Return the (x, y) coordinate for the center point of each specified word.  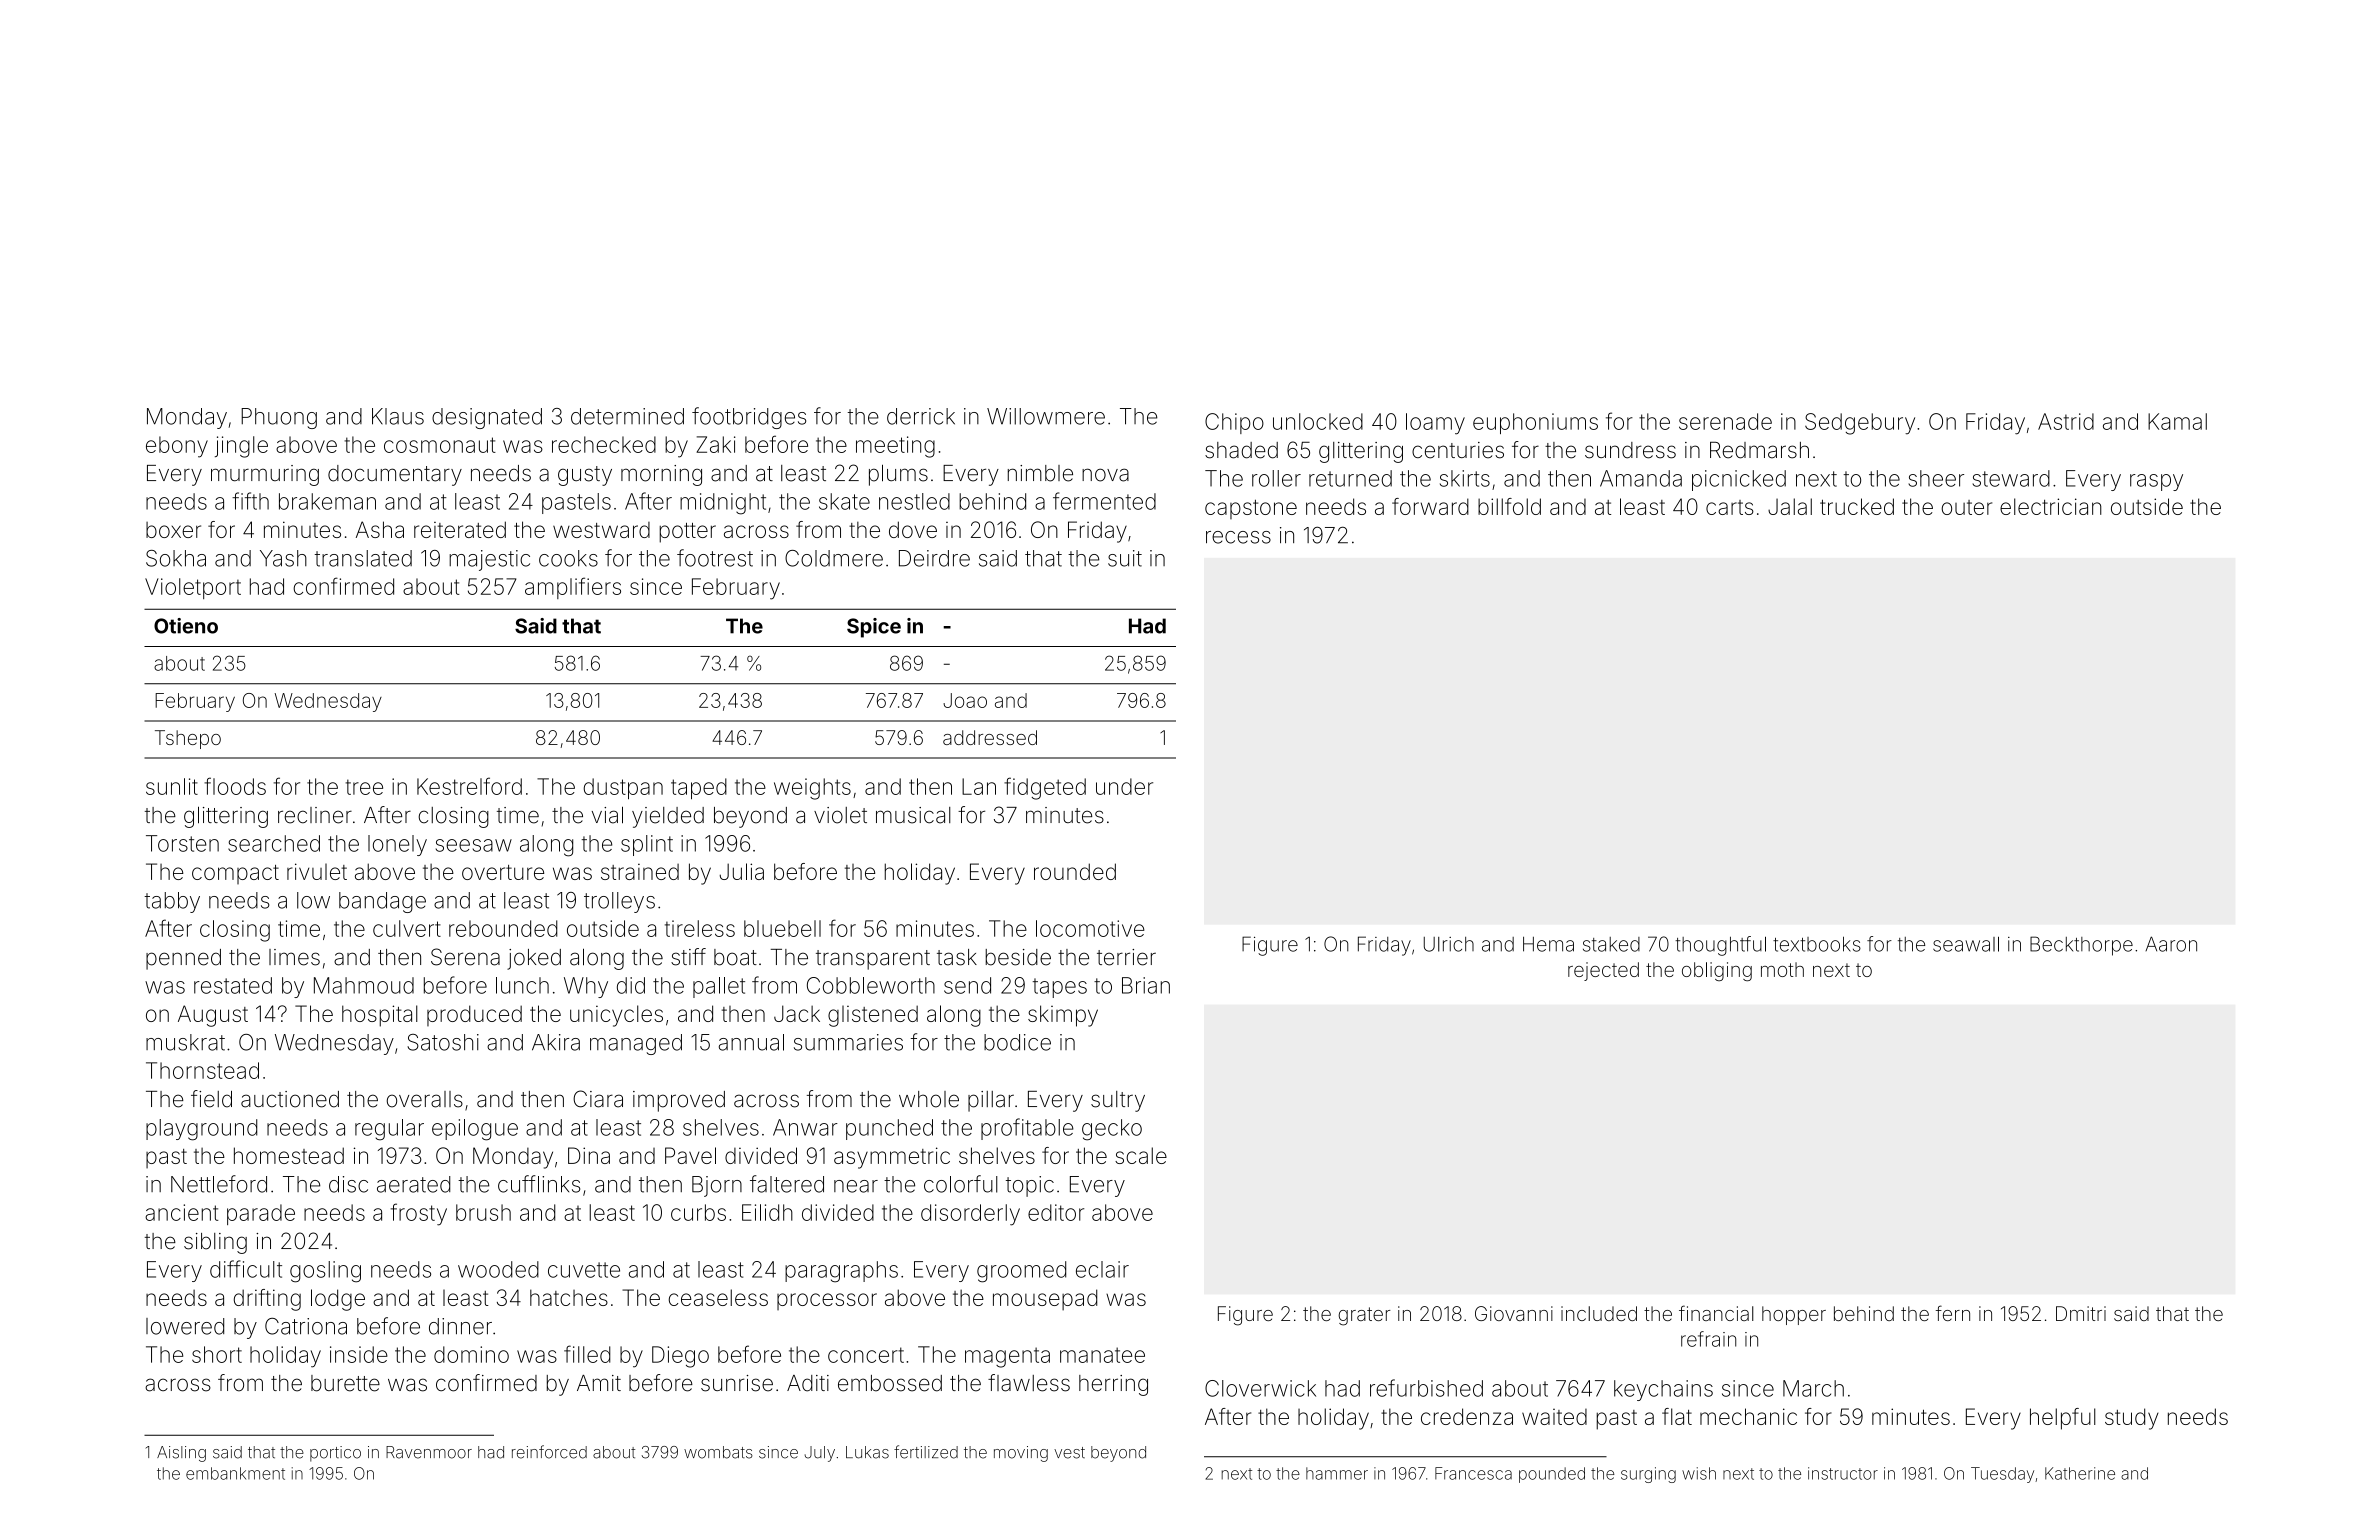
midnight (723, 504)
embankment (235, 1473)
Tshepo (188, 739)
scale (1141, 1155)
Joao (965, 700)
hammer (1337, 1473)
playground (201, 1130)
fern (1953, 1313)
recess (1238, 537)
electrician (2051, 506)
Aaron (2171, 944)
